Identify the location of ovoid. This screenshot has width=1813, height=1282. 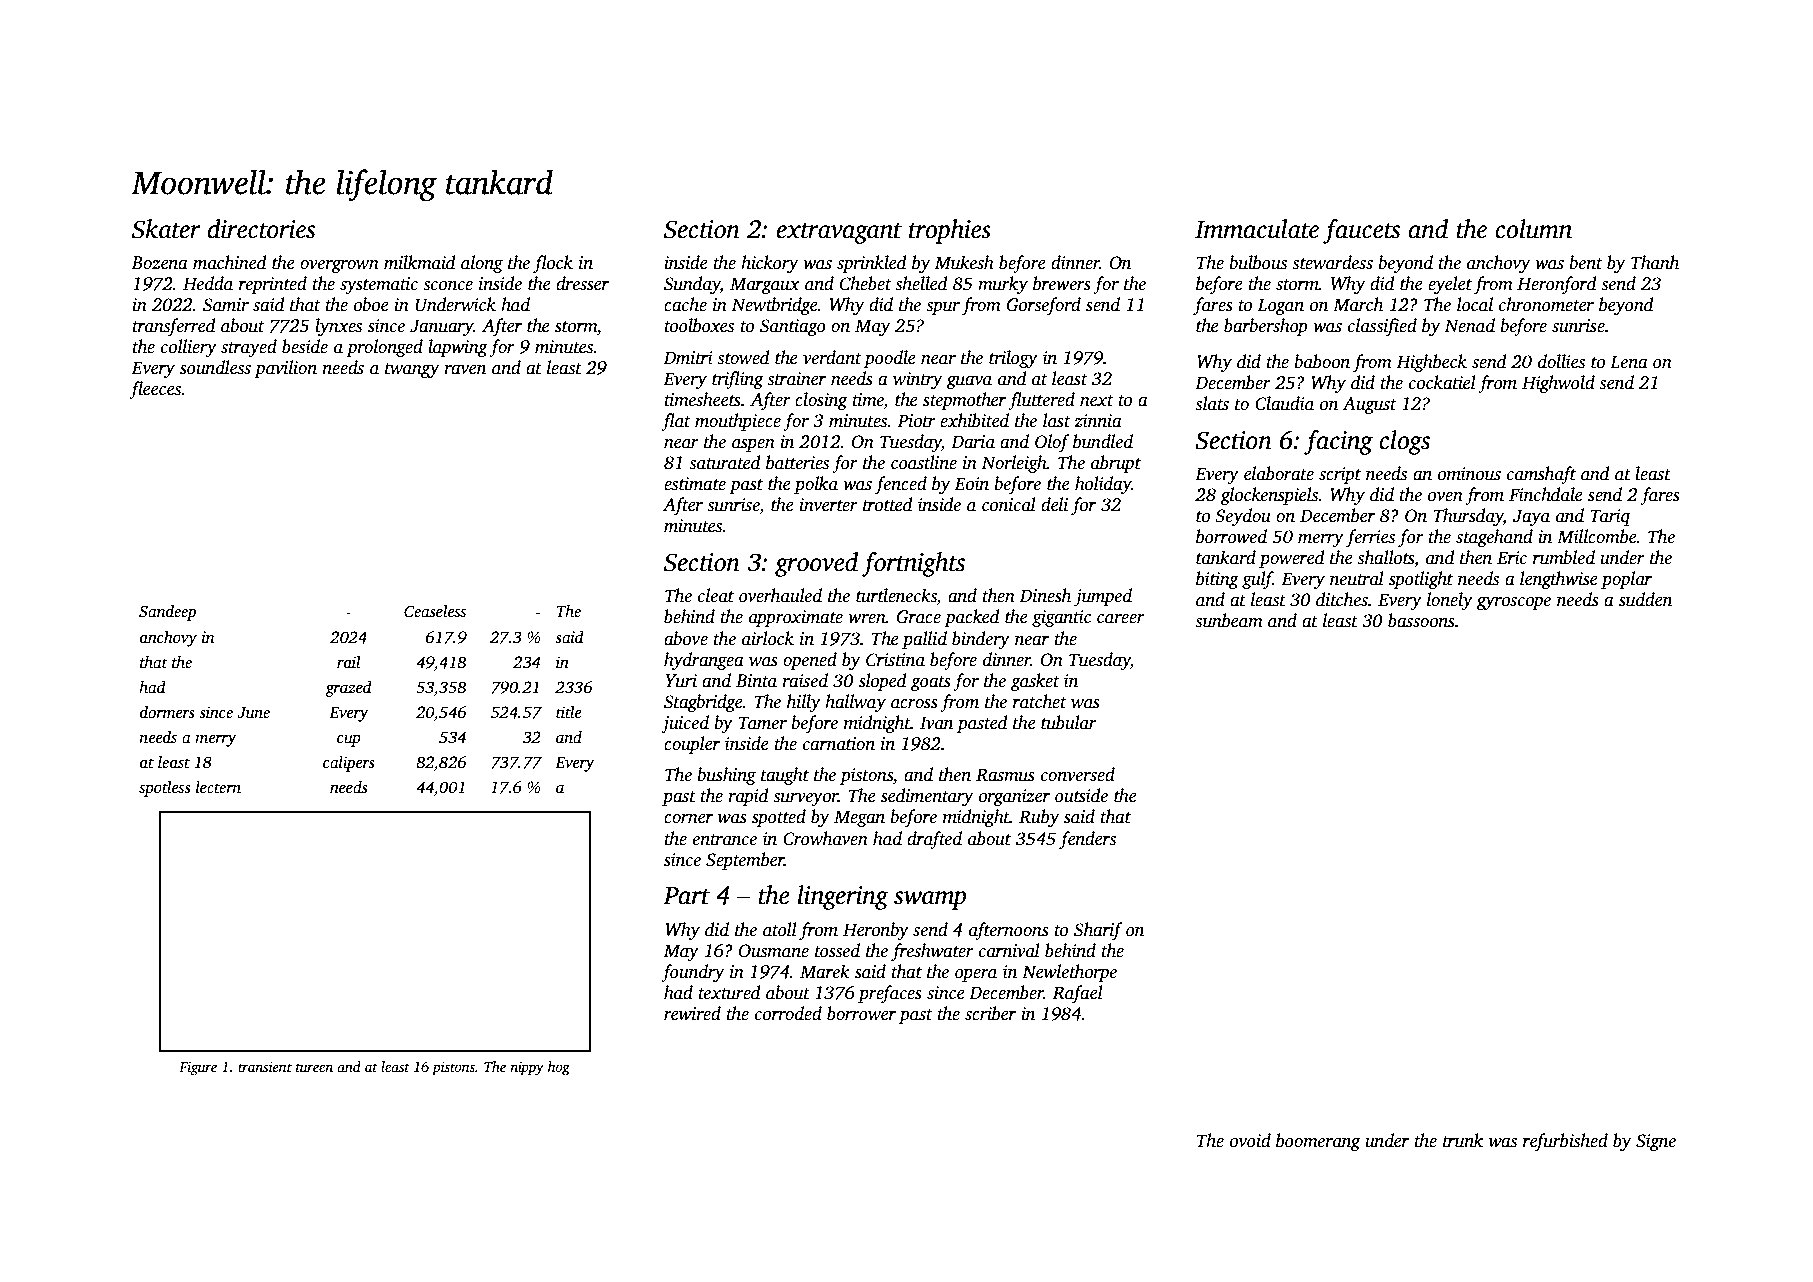
(1250, 1140).
